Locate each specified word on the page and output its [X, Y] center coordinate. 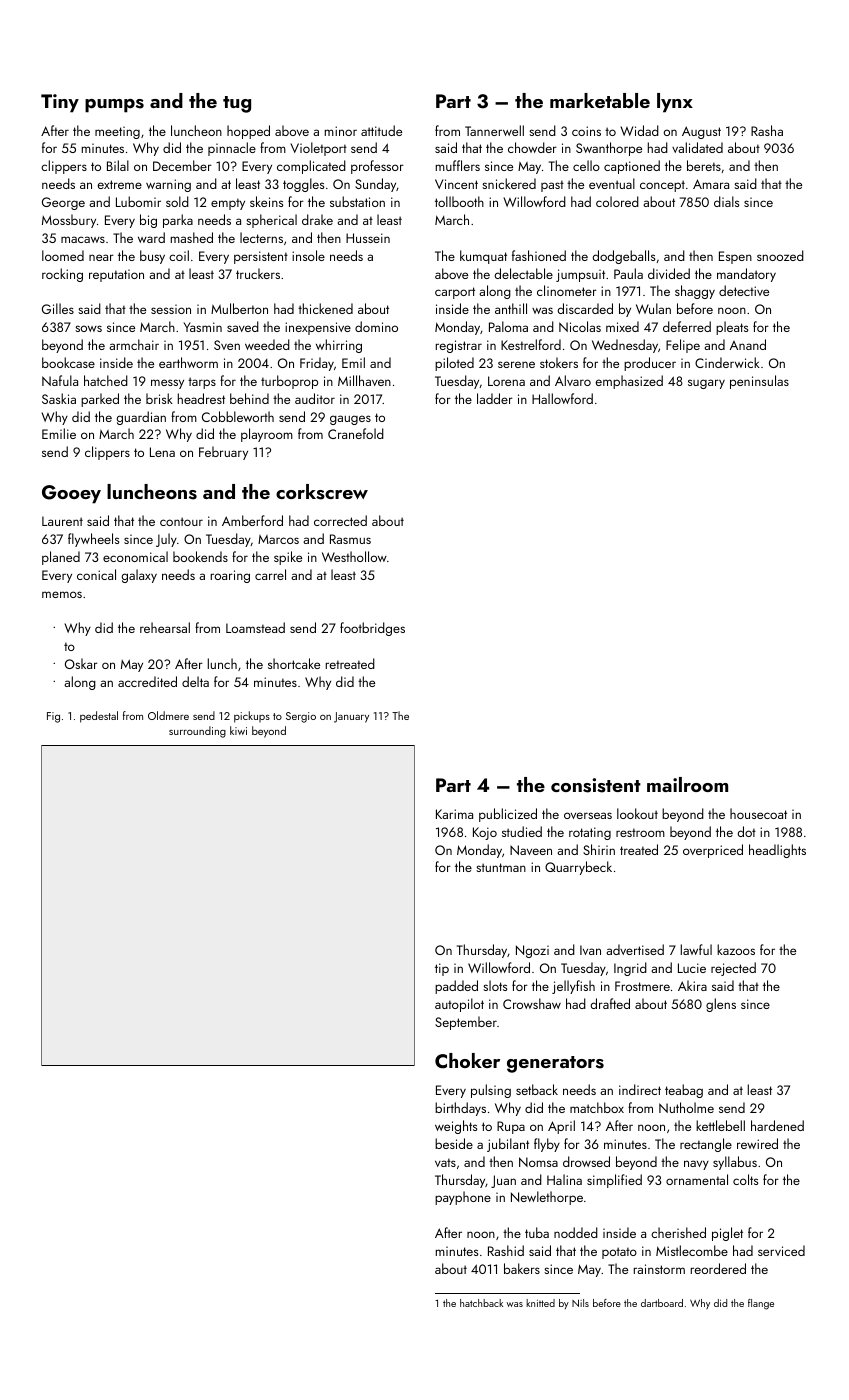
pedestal [99, 717]
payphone [463, 1198]
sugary [706, 384]
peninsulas [759, 382]
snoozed [780, 255]
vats [445, 1162]
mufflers [458, 165]
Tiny [60, 103]
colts [745, 1179]
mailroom [687, 784]
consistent [596, 785]
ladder [495, 398]
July [166, 540]
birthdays [460, 1109]
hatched [106, 380]
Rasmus [350, 539]
